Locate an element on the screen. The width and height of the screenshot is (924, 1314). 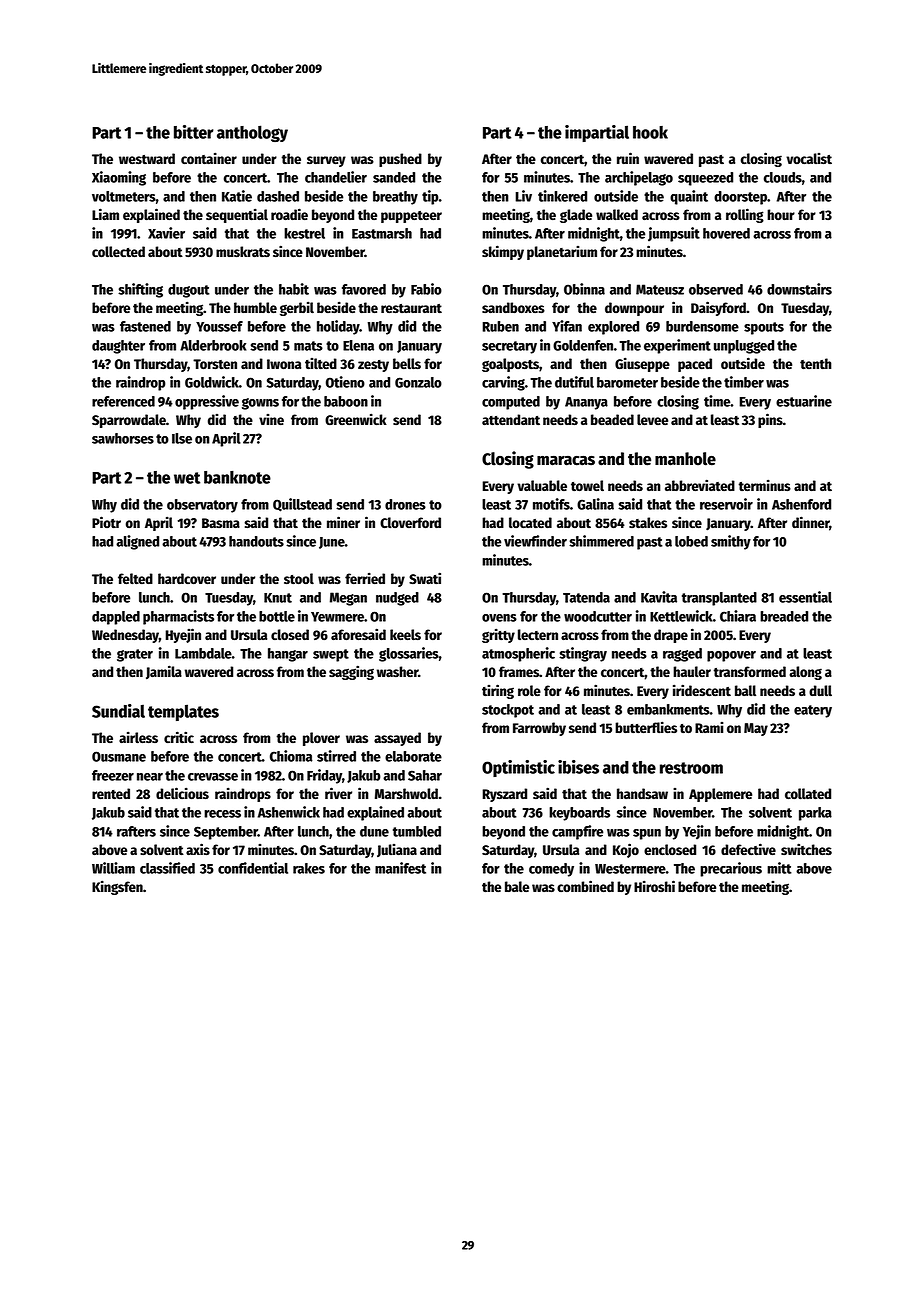
Kingsfen is located at coordinates (117, 887).
